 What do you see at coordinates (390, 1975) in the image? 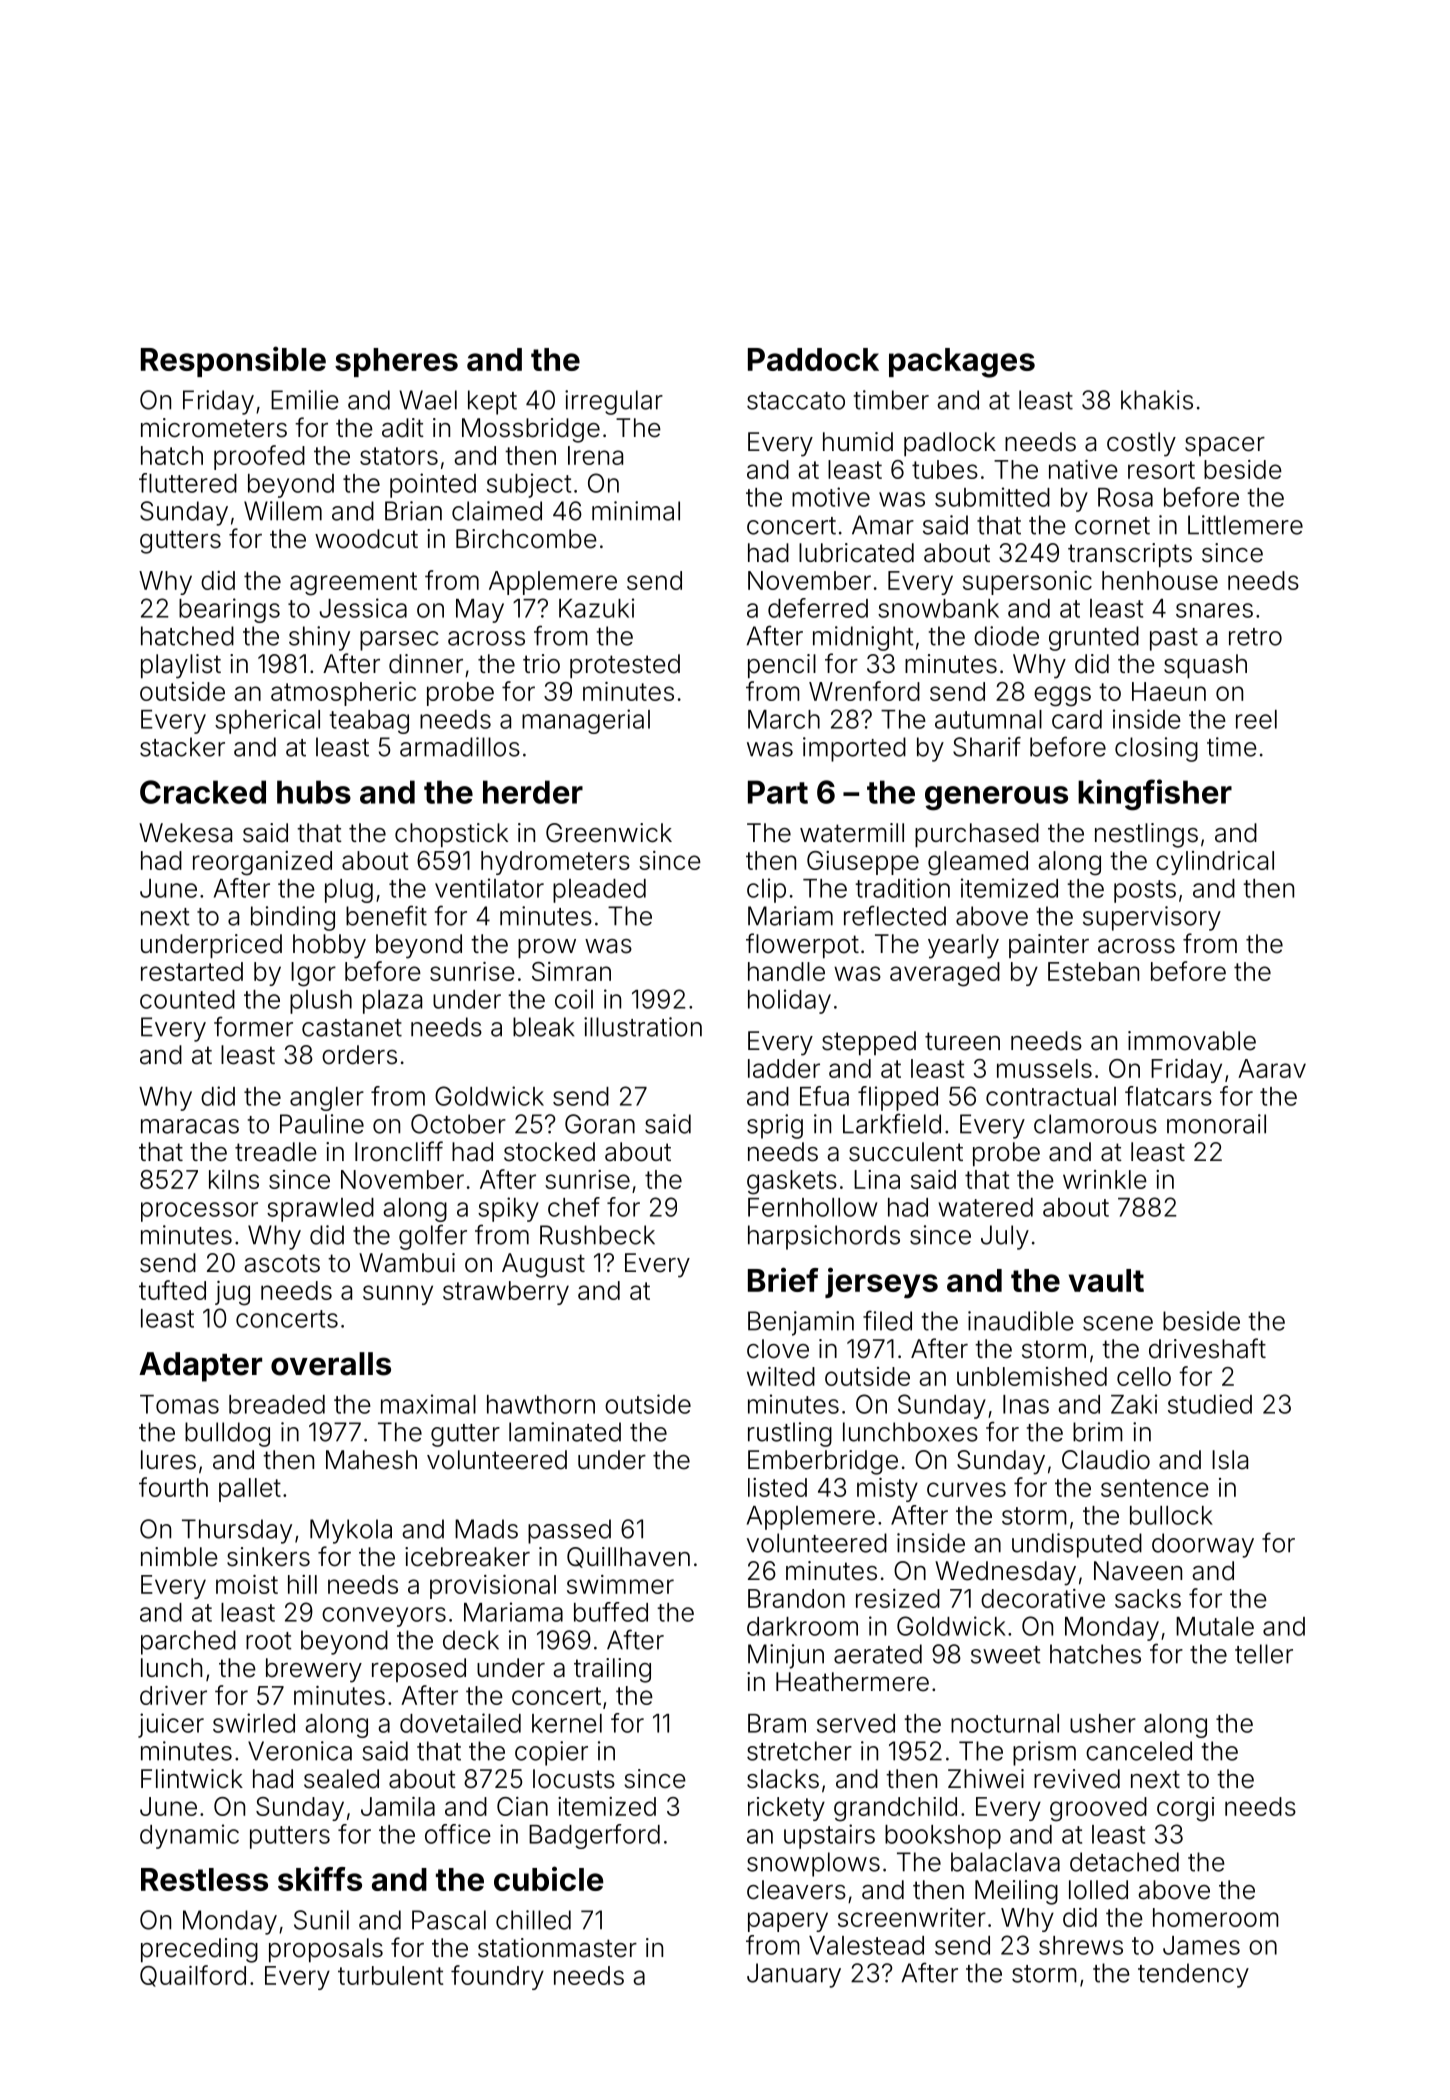
I see `turbulent` at bounding box center [390, 1975].
